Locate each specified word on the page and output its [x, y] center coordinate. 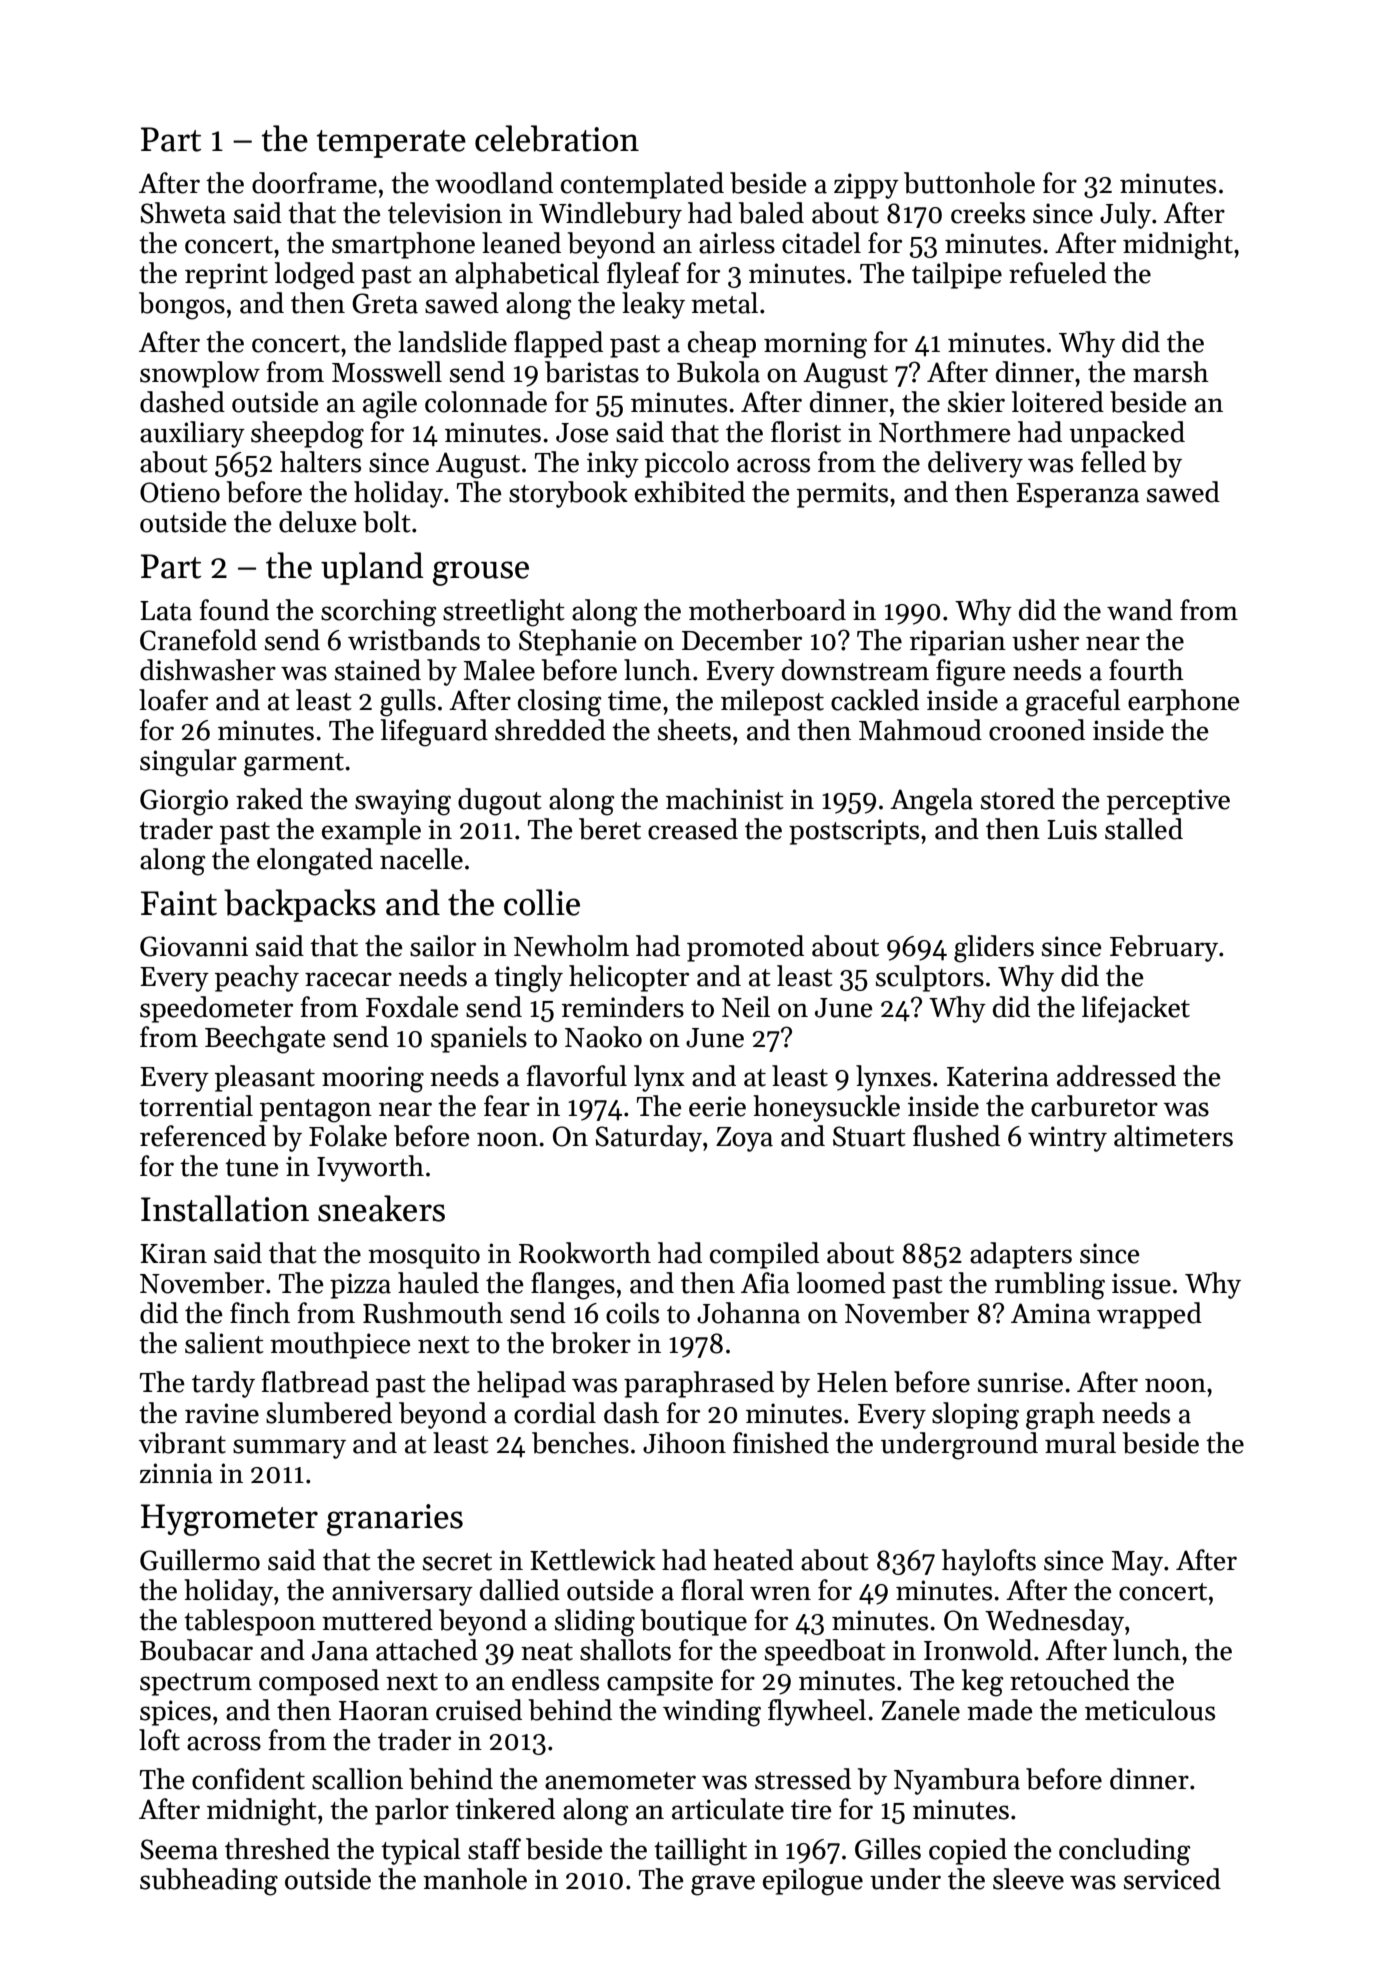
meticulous [1150, 1710]
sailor [443, 946]
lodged [315, 276]
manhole [475, 1879]
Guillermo [200, 1560]
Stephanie [578, 642]
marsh [1171, 372]
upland [372, 568]
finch [260, 1313]
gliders [994, 949]
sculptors [930, 978]
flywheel [817, 1712]
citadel [821, 243]
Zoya [744, 1139]
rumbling [1050, 1286]
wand [1140, 610]
